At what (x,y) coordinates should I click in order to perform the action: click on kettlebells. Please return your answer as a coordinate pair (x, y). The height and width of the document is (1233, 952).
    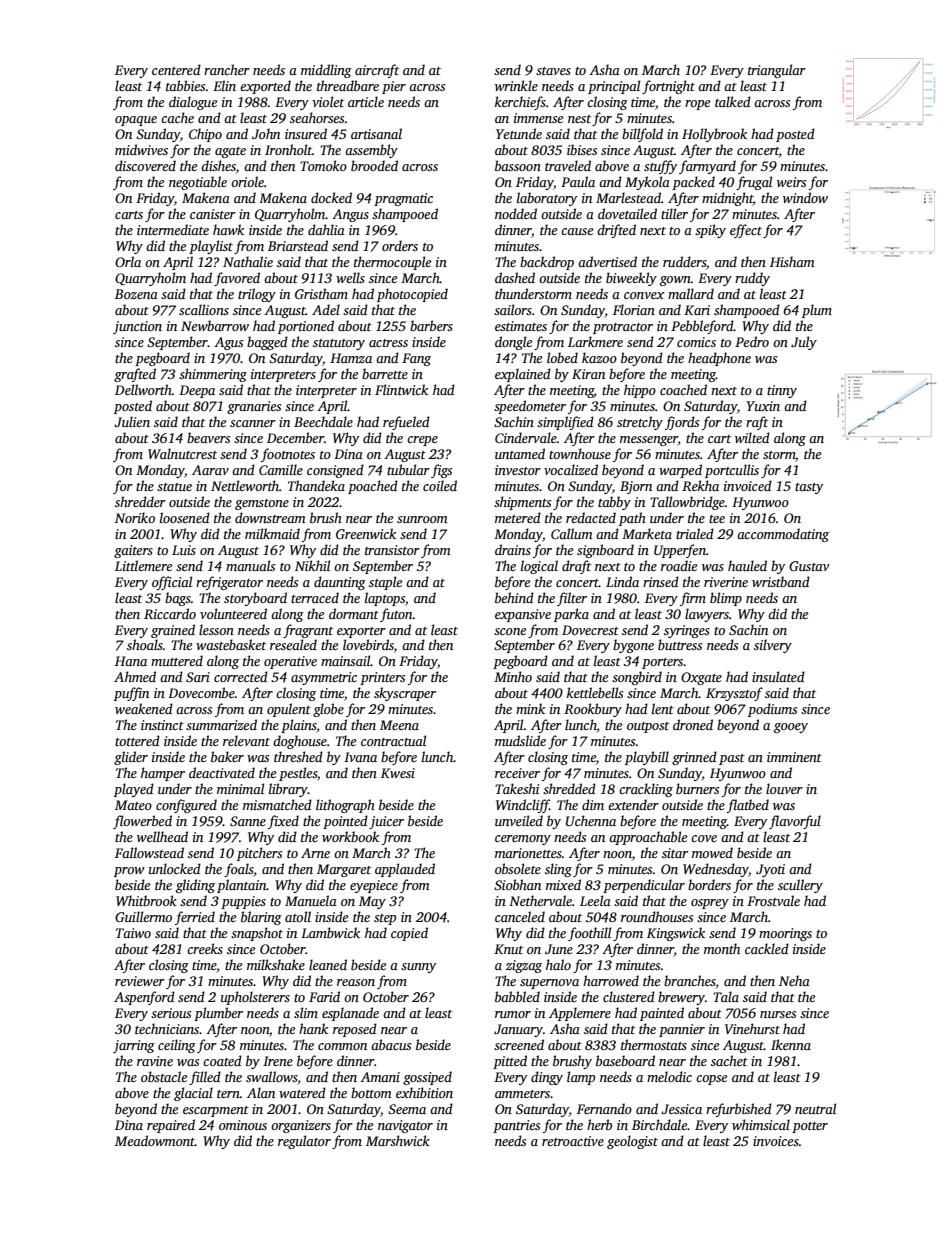
    Looking at the image, I should click on (595, 692).
